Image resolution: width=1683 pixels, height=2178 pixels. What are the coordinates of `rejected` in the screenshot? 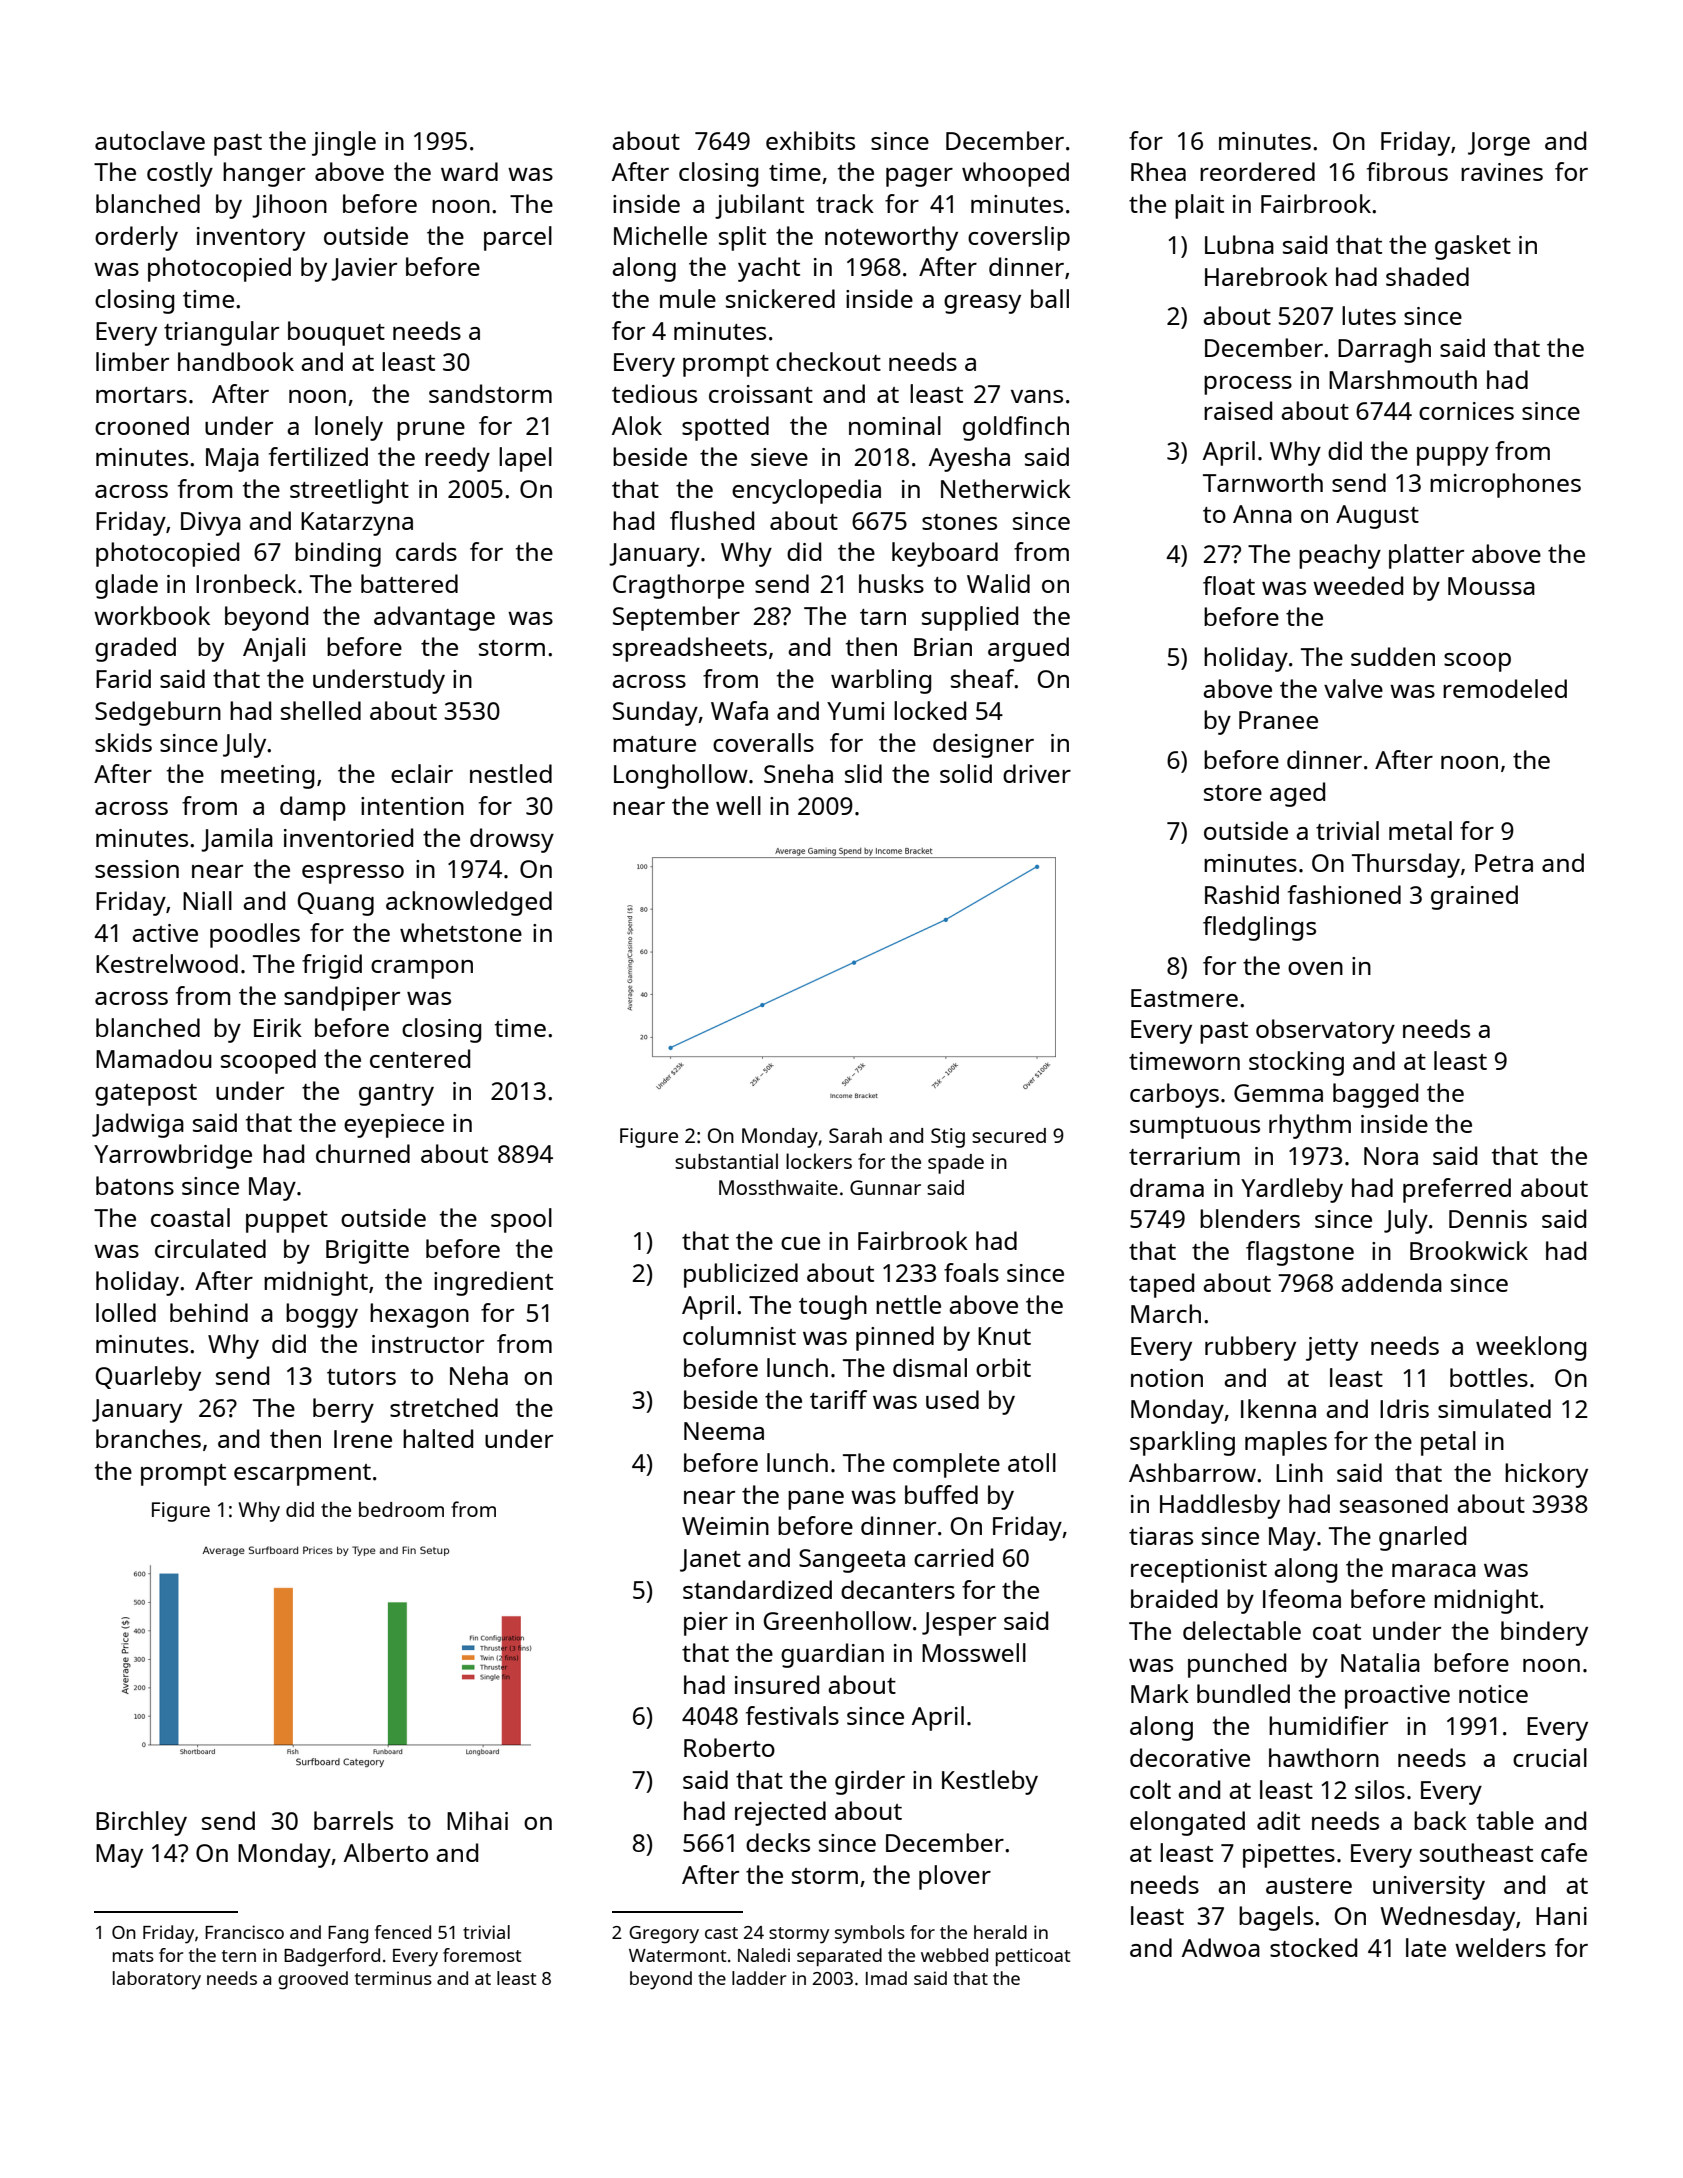 It's located at (780, 1813).
